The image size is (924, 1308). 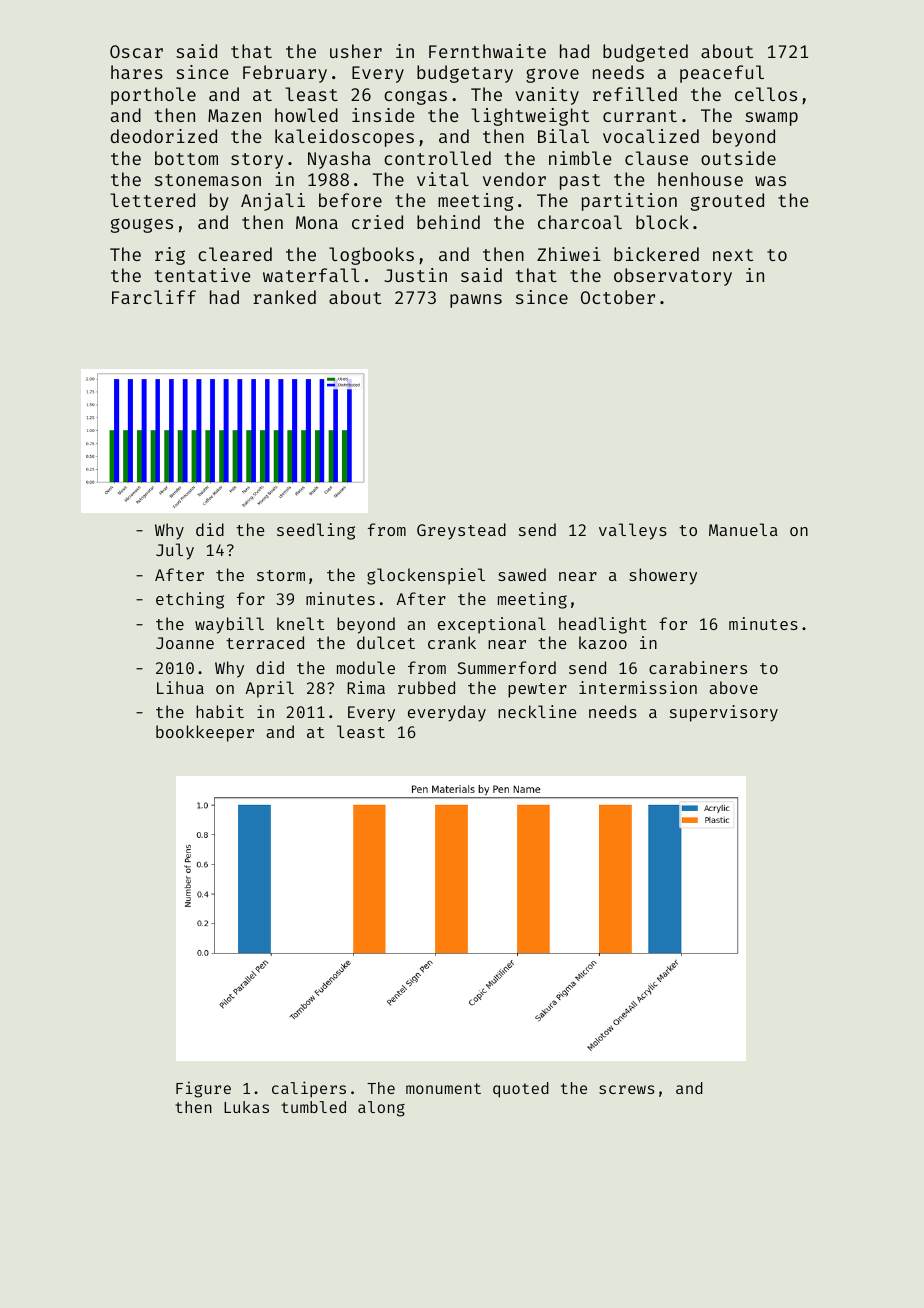 What do you see at coordinates (738, 158) in the page?
I see `outside` at bounding box center [738, 158].
